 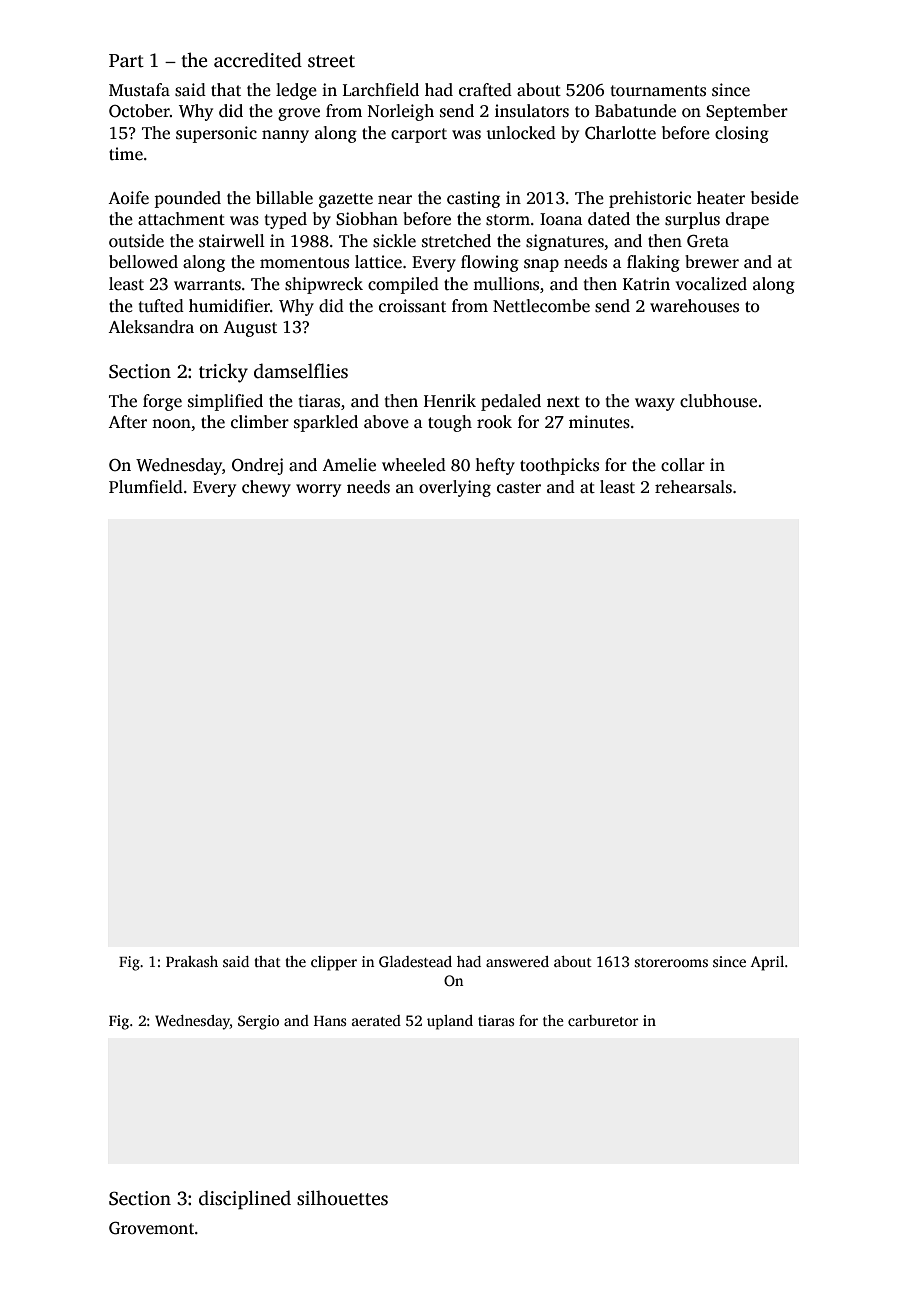 What do you see at coordinates (207, 285) in the screenshot?
I see `warrants` at bounding box center [207, 285].
